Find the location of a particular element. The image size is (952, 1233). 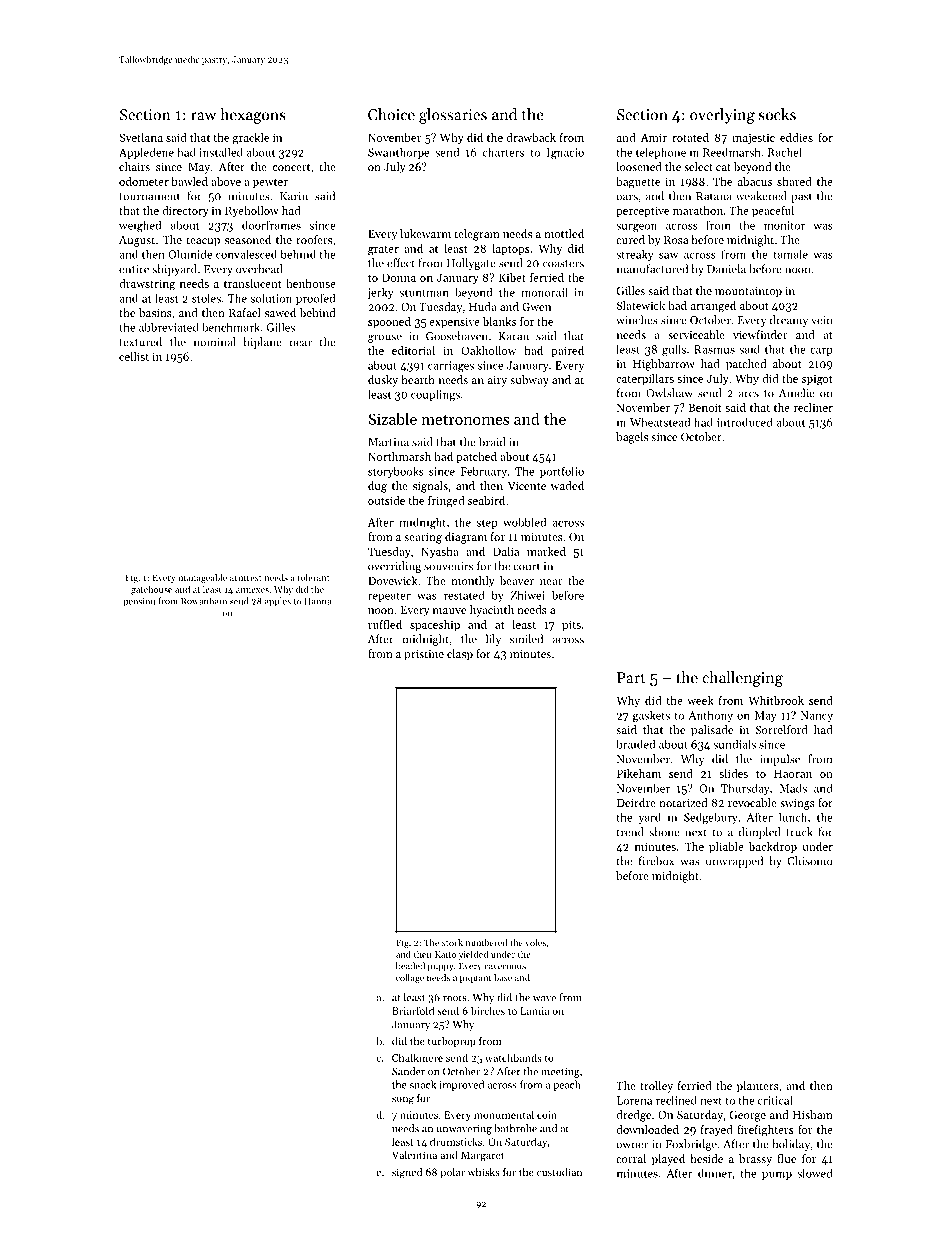

Nancy is located at coordinates (817, 716).
